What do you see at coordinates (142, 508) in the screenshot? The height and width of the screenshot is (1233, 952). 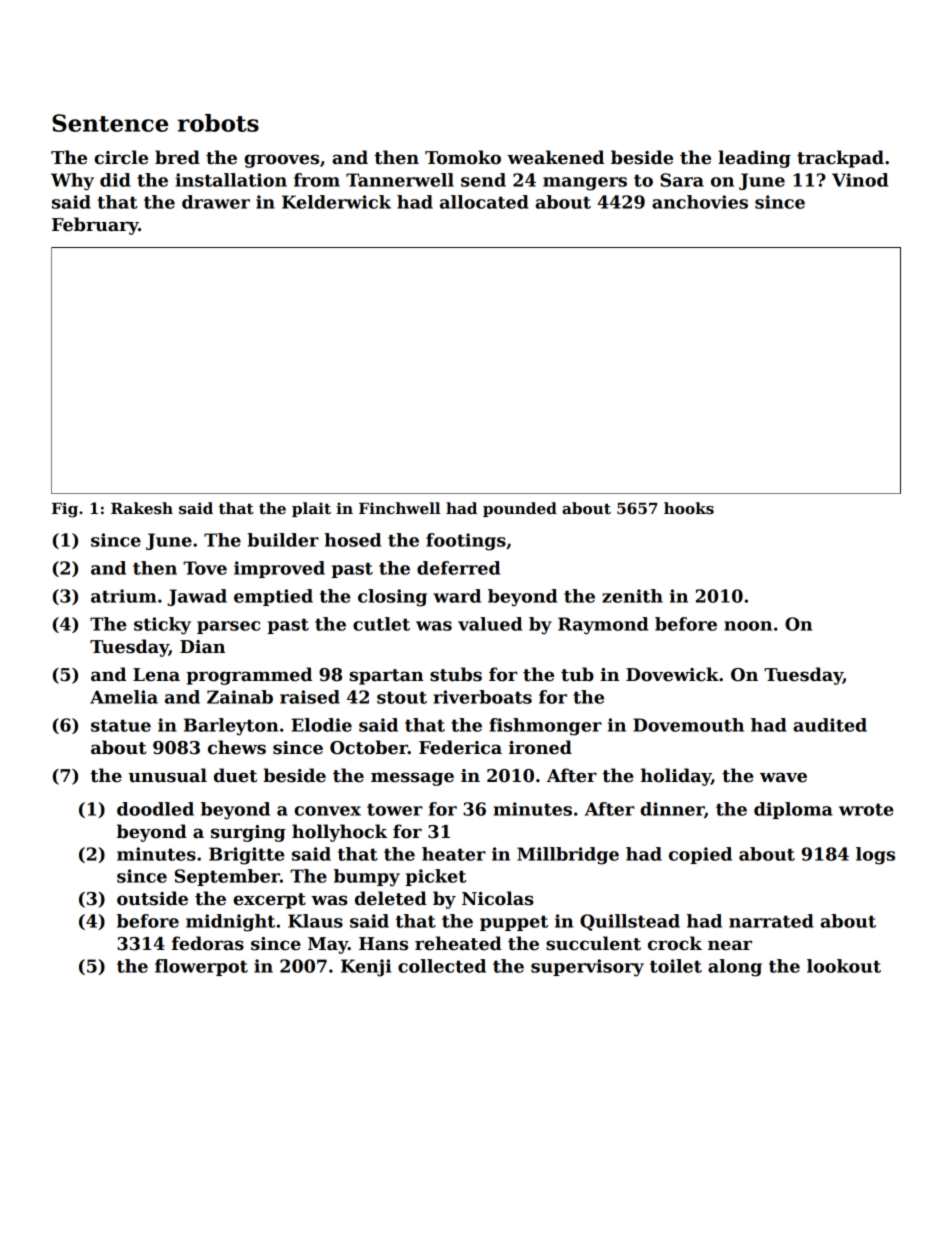 I see `Rakesh` at bounding box center [142, 508].
